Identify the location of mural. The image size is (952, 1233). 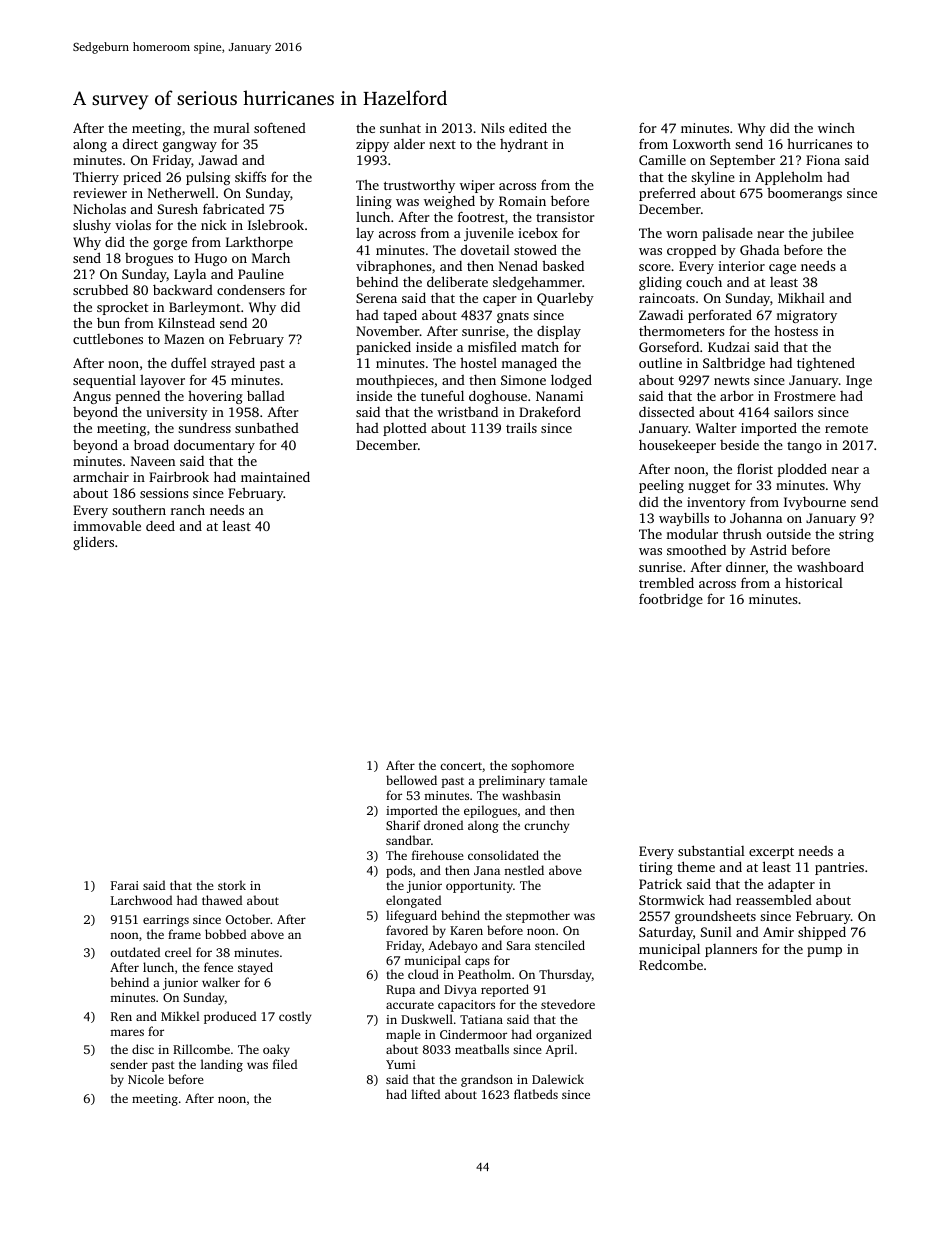
(231, 128).
